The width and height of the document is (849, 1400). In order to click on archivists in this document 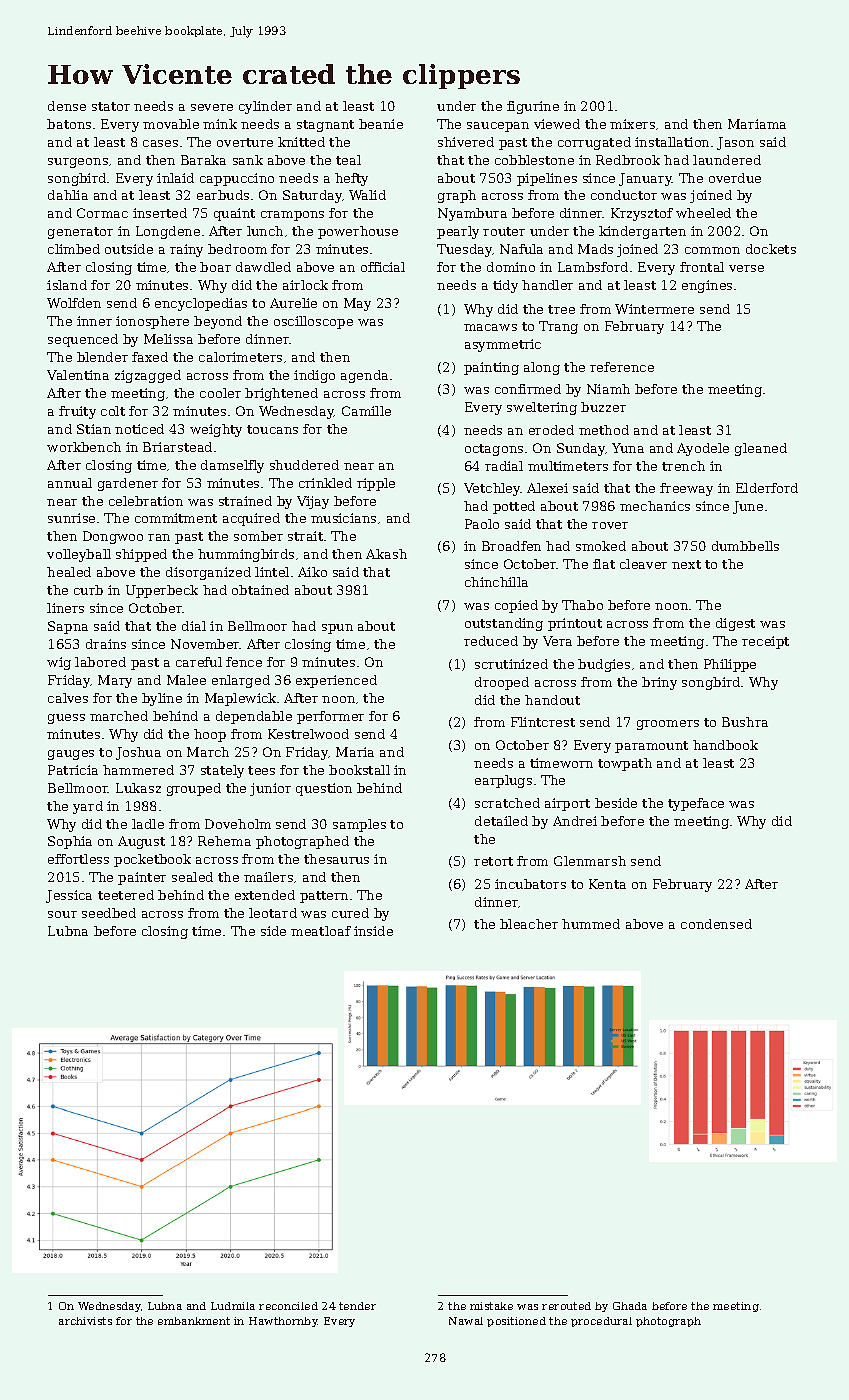, I will do `click(85, 1321)`.
